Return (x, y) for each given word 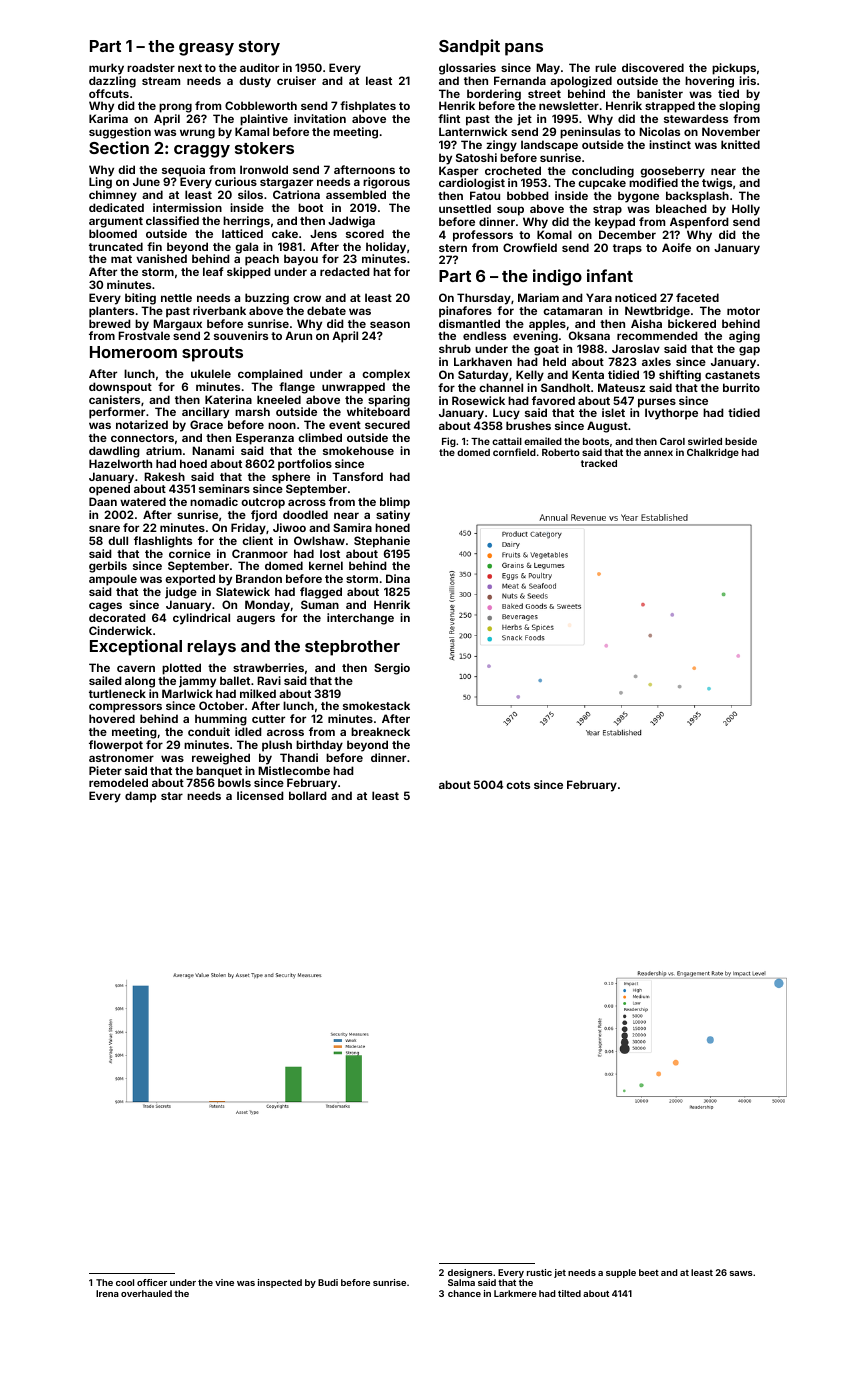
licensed (260, 795)
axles (656, 361)
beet (649, 1272)
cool (125, 1282)
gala (246, 248)
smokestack (376, 705)
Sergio (392, 669)
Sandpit (469, 47)
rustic (539, 1272)
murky (106, 69)
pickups (734, 69)
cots (518, 785)
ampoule (113, 580)
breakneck (380, 731)
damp (140, 797)
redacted (345, 271)
